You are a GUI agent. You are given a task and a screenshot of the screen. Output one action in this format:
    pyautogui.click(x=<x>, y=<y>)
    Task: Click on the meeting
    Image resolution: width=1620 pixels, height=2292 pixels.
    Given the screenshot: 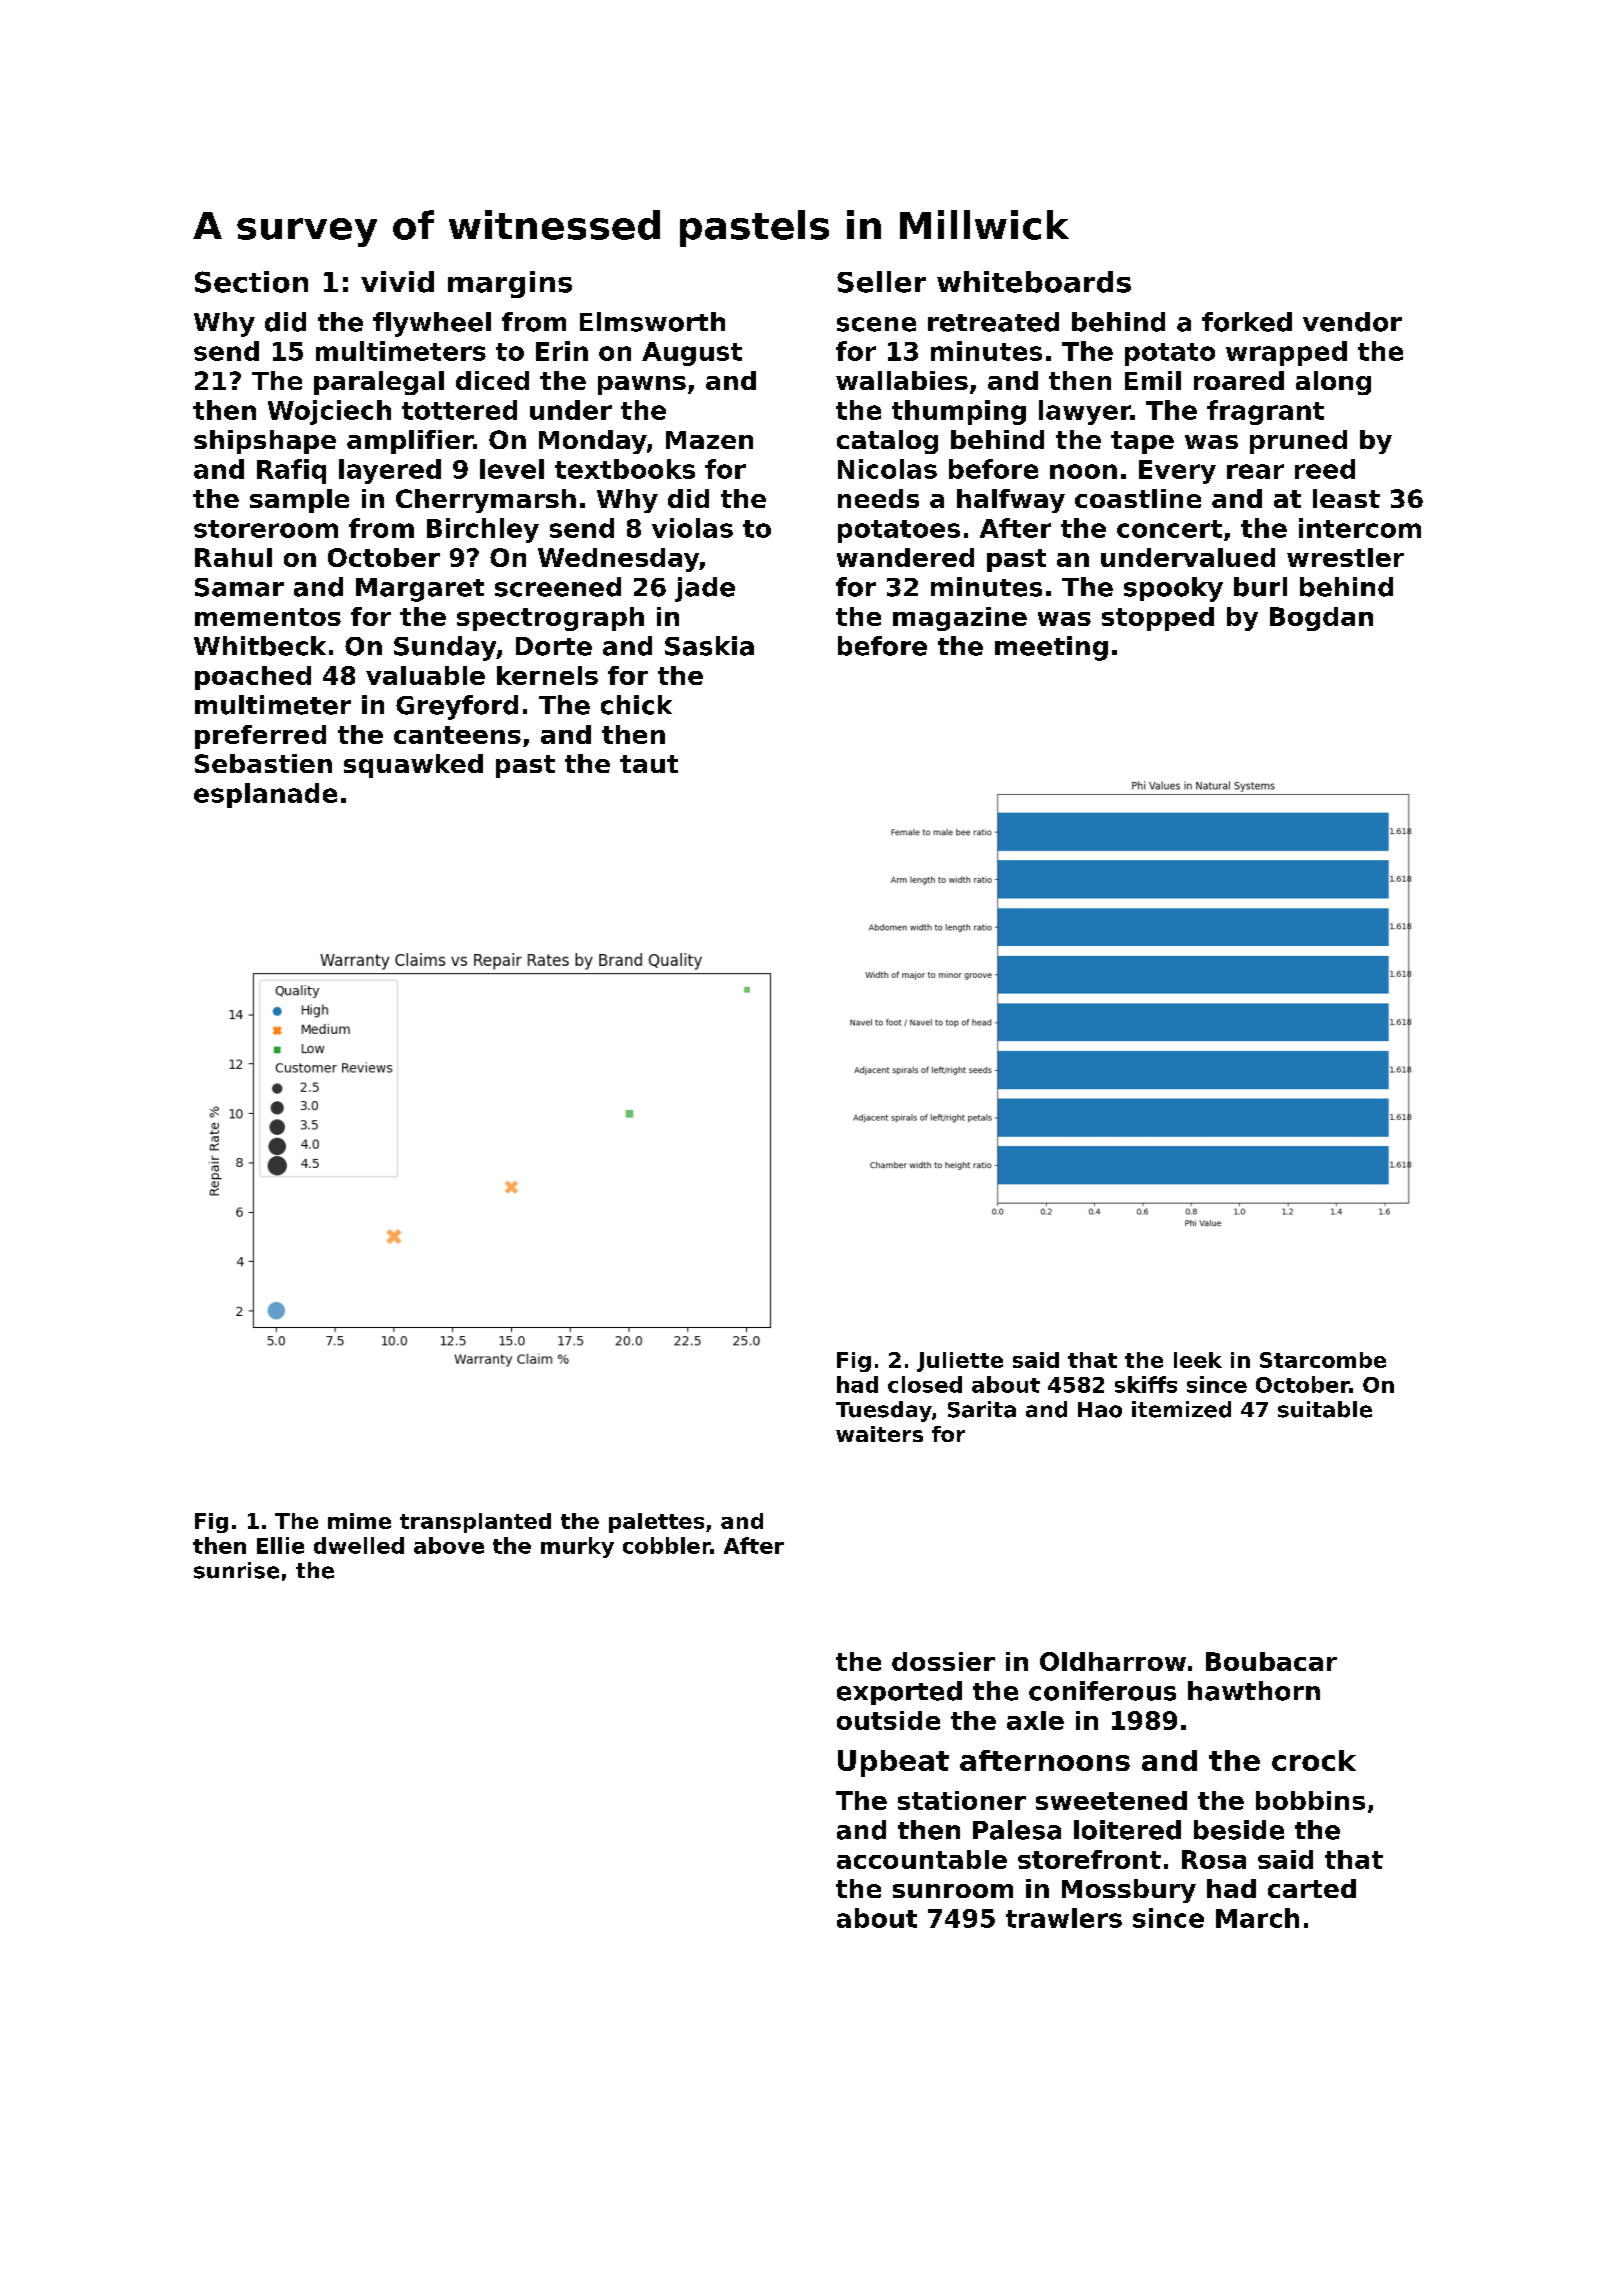 What is the action you would take?
    pyautogui.click(x=1051, y=648)
